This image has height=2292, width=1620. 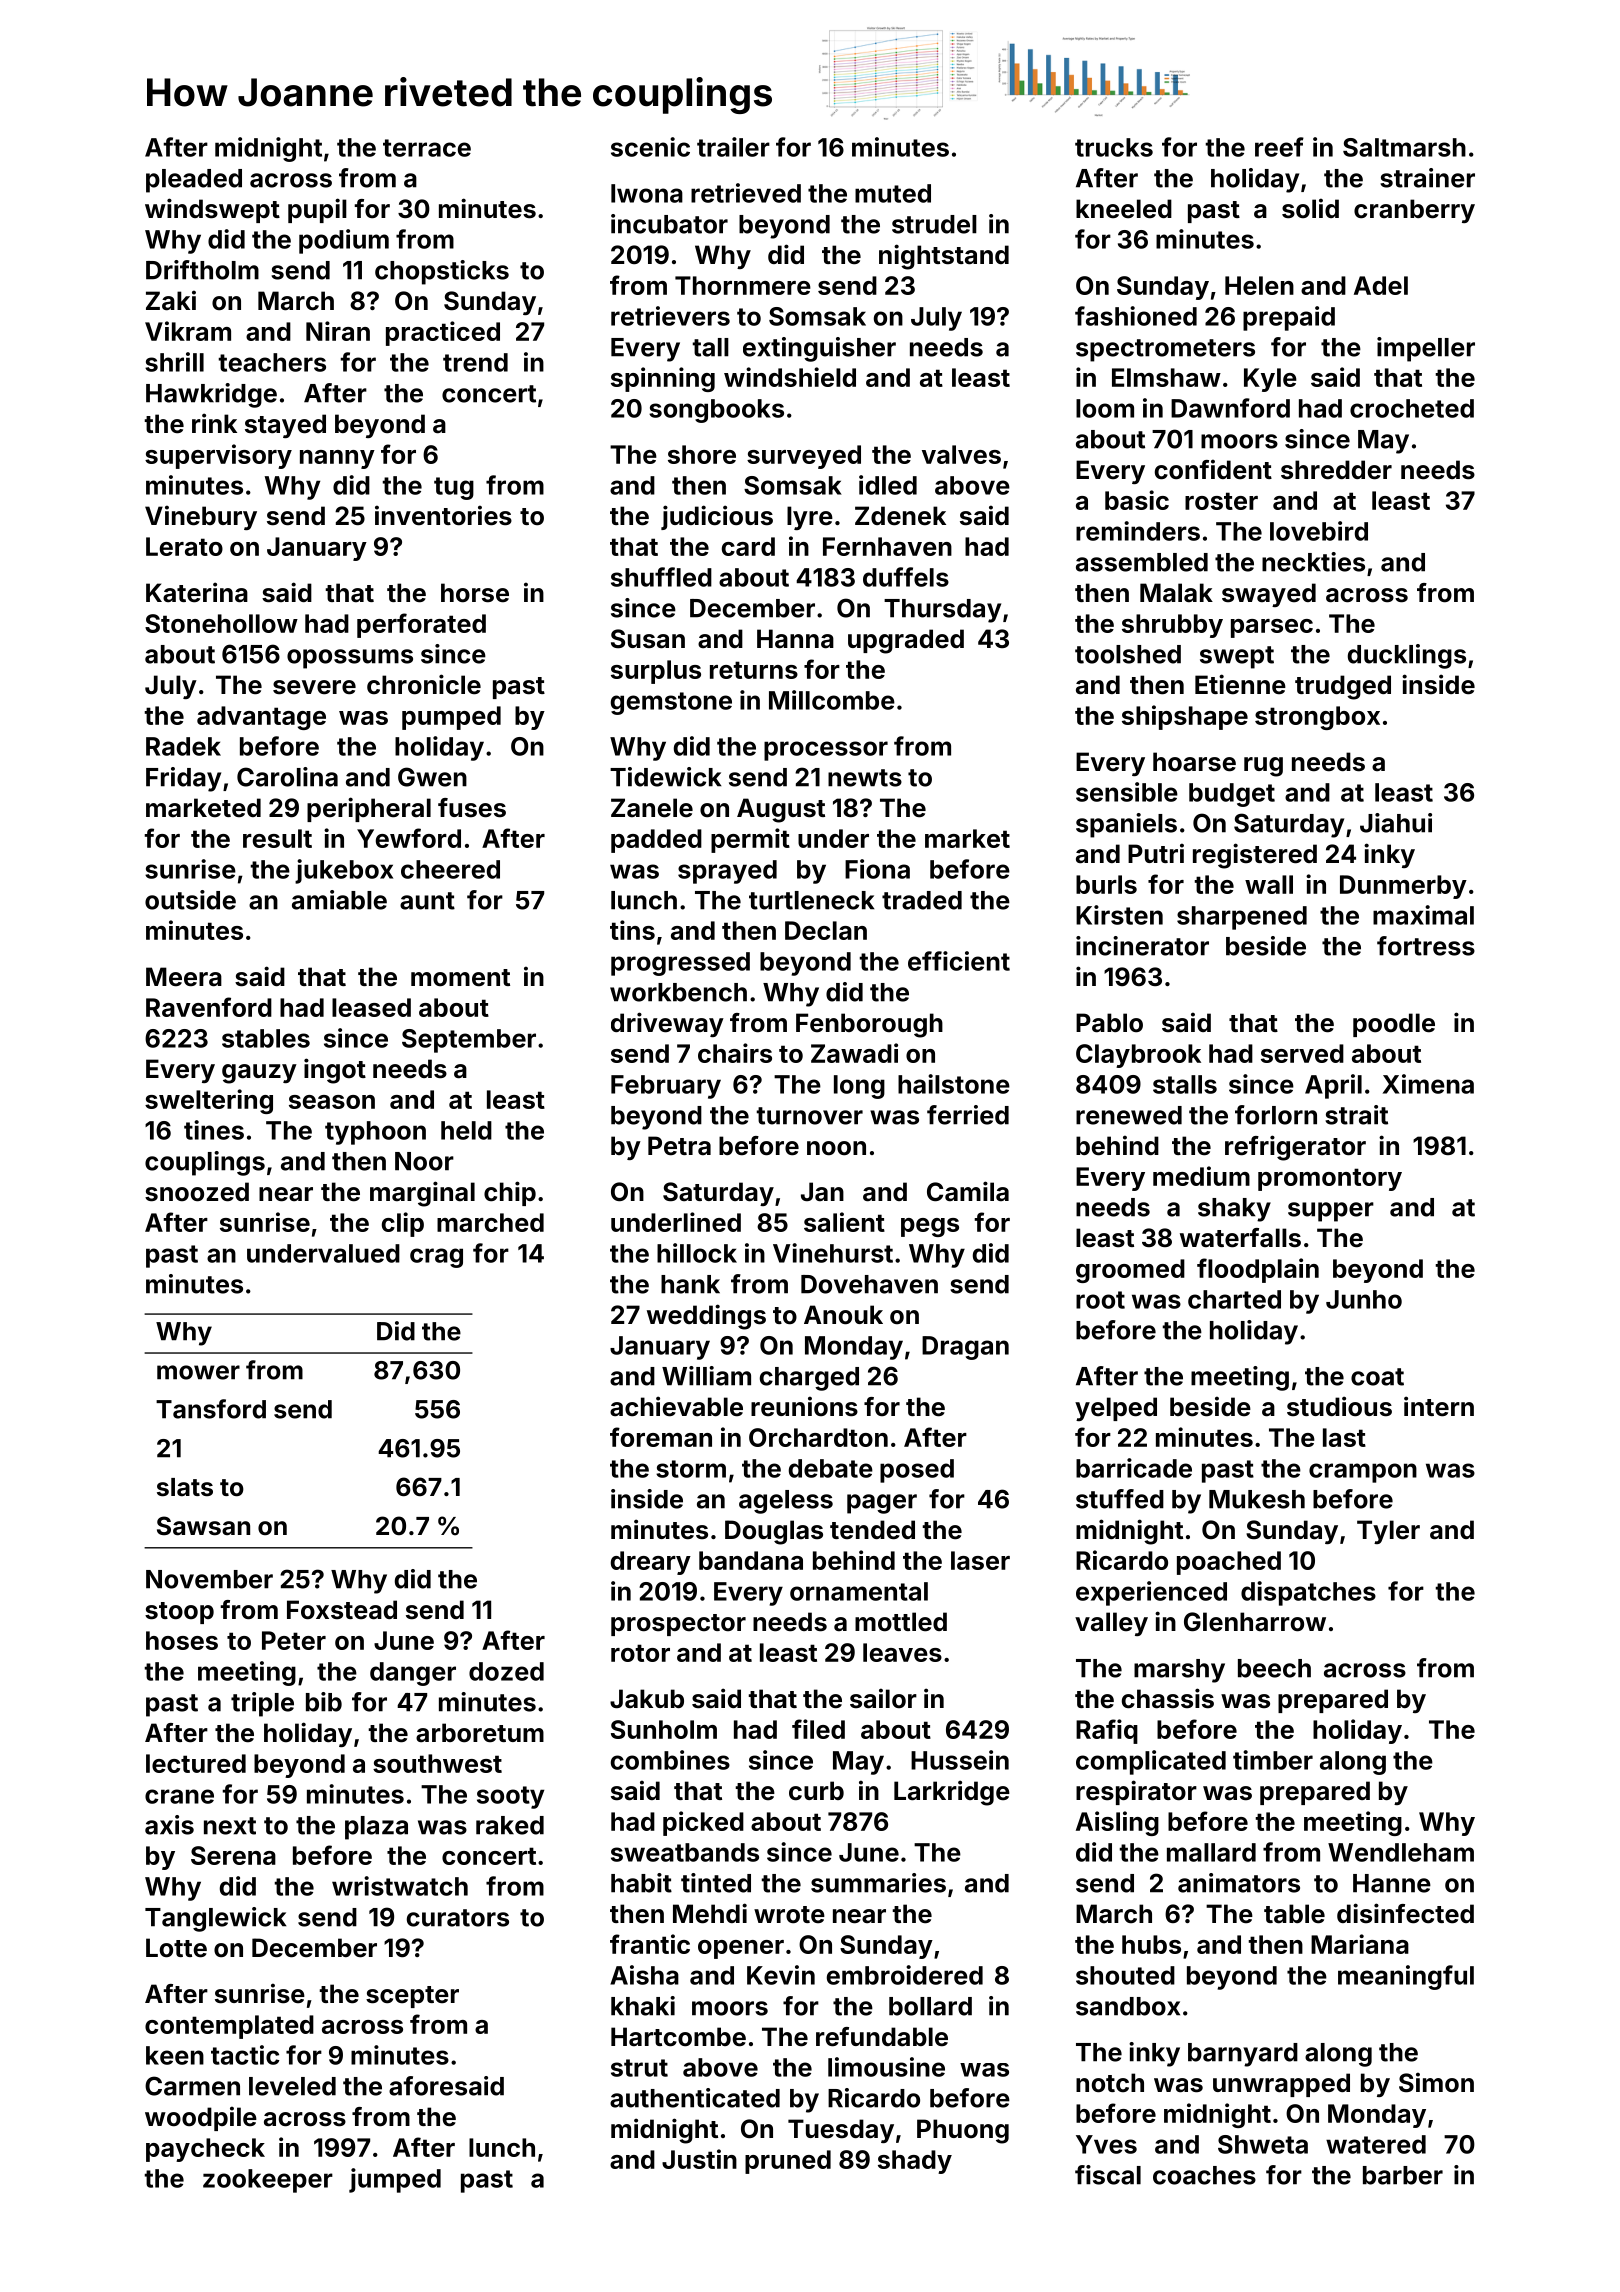 What do you see at coordinates (1439, 1406) in the image?
I see `intern` at bounding box center [1439, 1406].
